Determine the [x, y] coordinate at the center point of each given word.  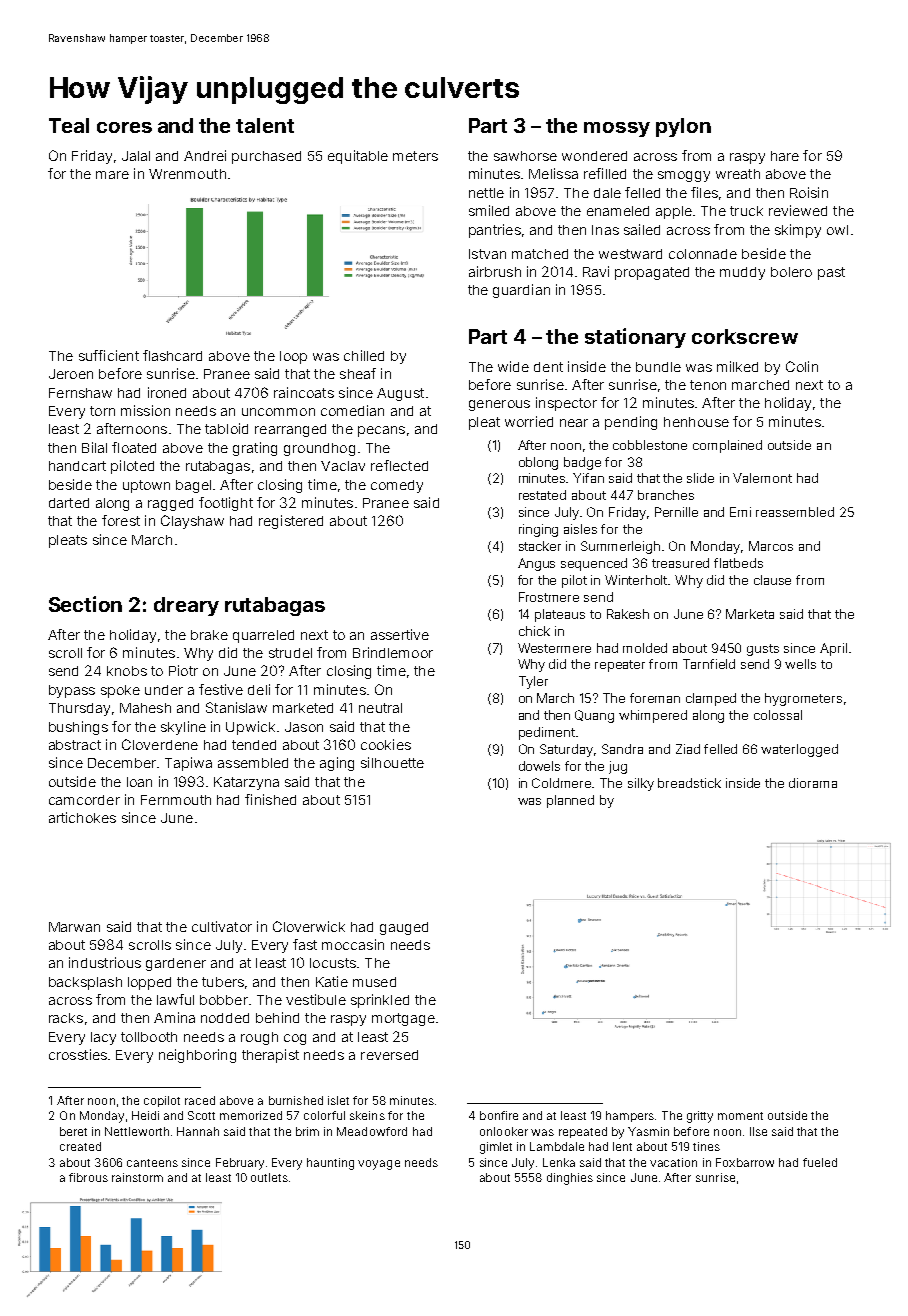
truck [746, 211]
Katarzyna [246, 783]
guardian [521, 291]
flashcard [172, 355]
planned [570, 801]
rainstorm [137, 1177]
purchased [266, 157]
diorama [813, 783]
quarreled [263, 636]
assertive [400, 634]
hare [785, 156]
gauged [404, 928]
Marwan [74, 927]
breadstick [689, 783]
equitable [358, 157]
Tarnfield [709, 664]
